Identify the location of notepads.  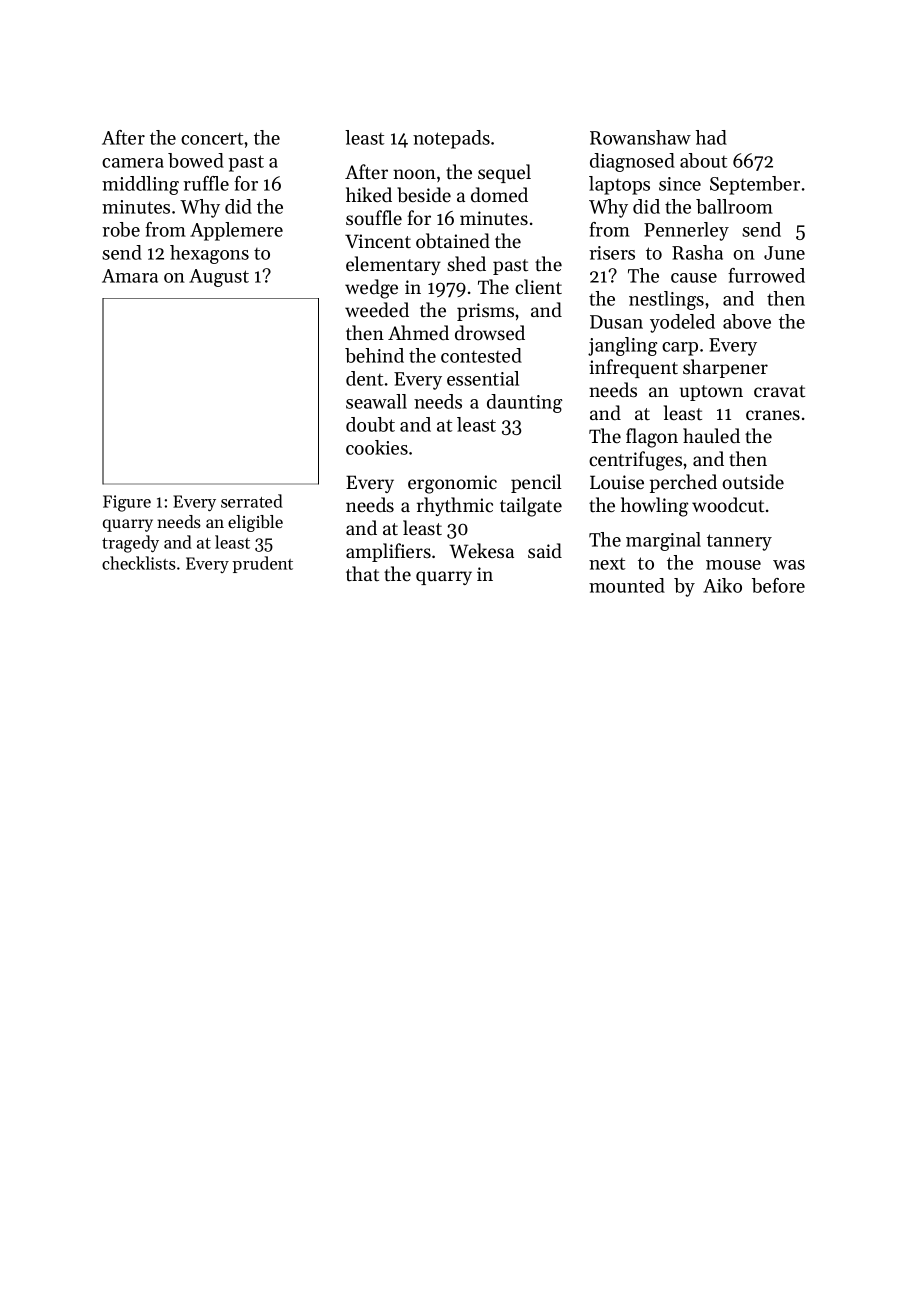
(451, 139).
